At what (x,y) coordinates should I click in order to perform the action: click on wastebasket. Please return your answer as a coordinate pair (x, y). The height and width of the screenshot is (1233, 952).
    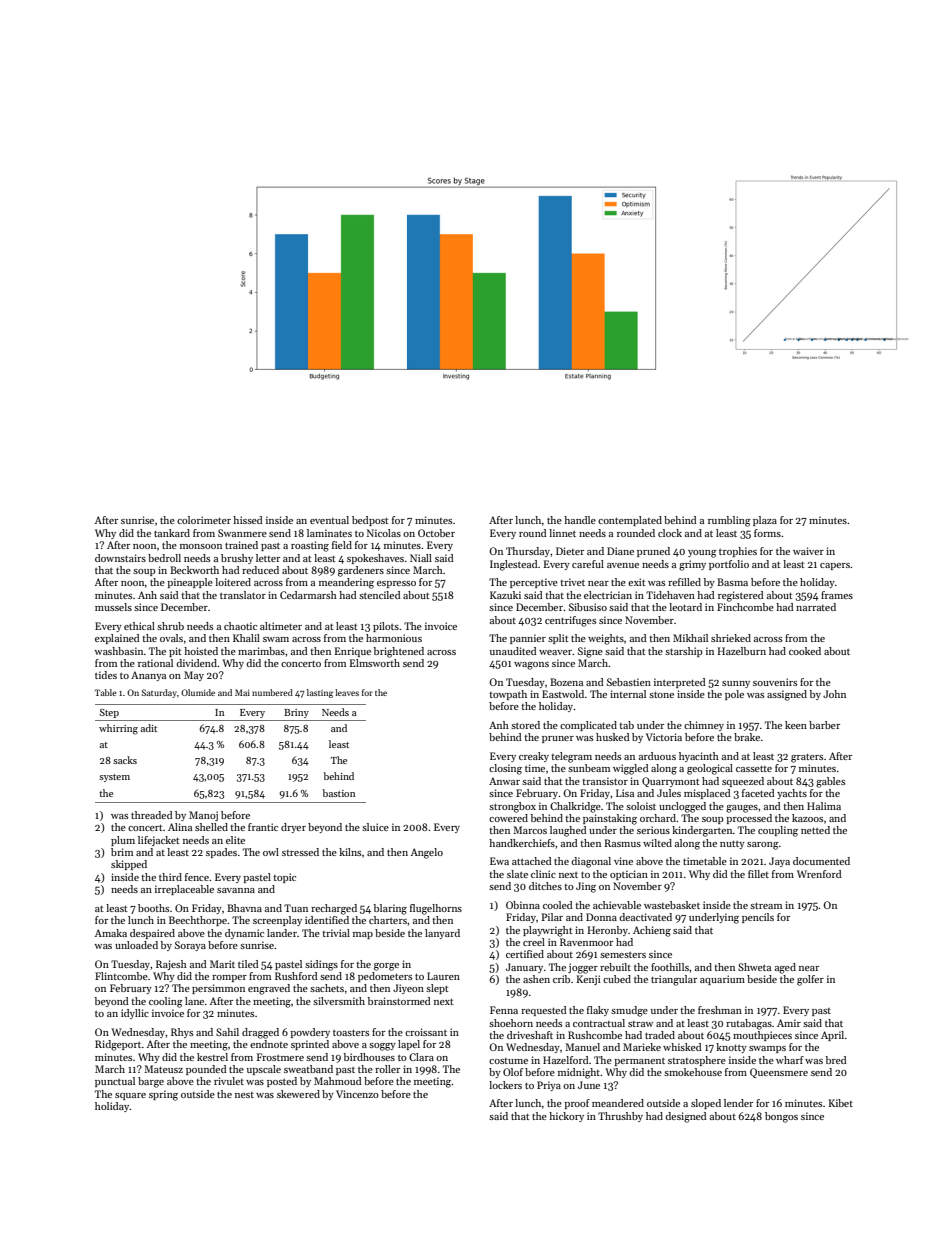
    Looking at the image, I should click on (672, 905).
